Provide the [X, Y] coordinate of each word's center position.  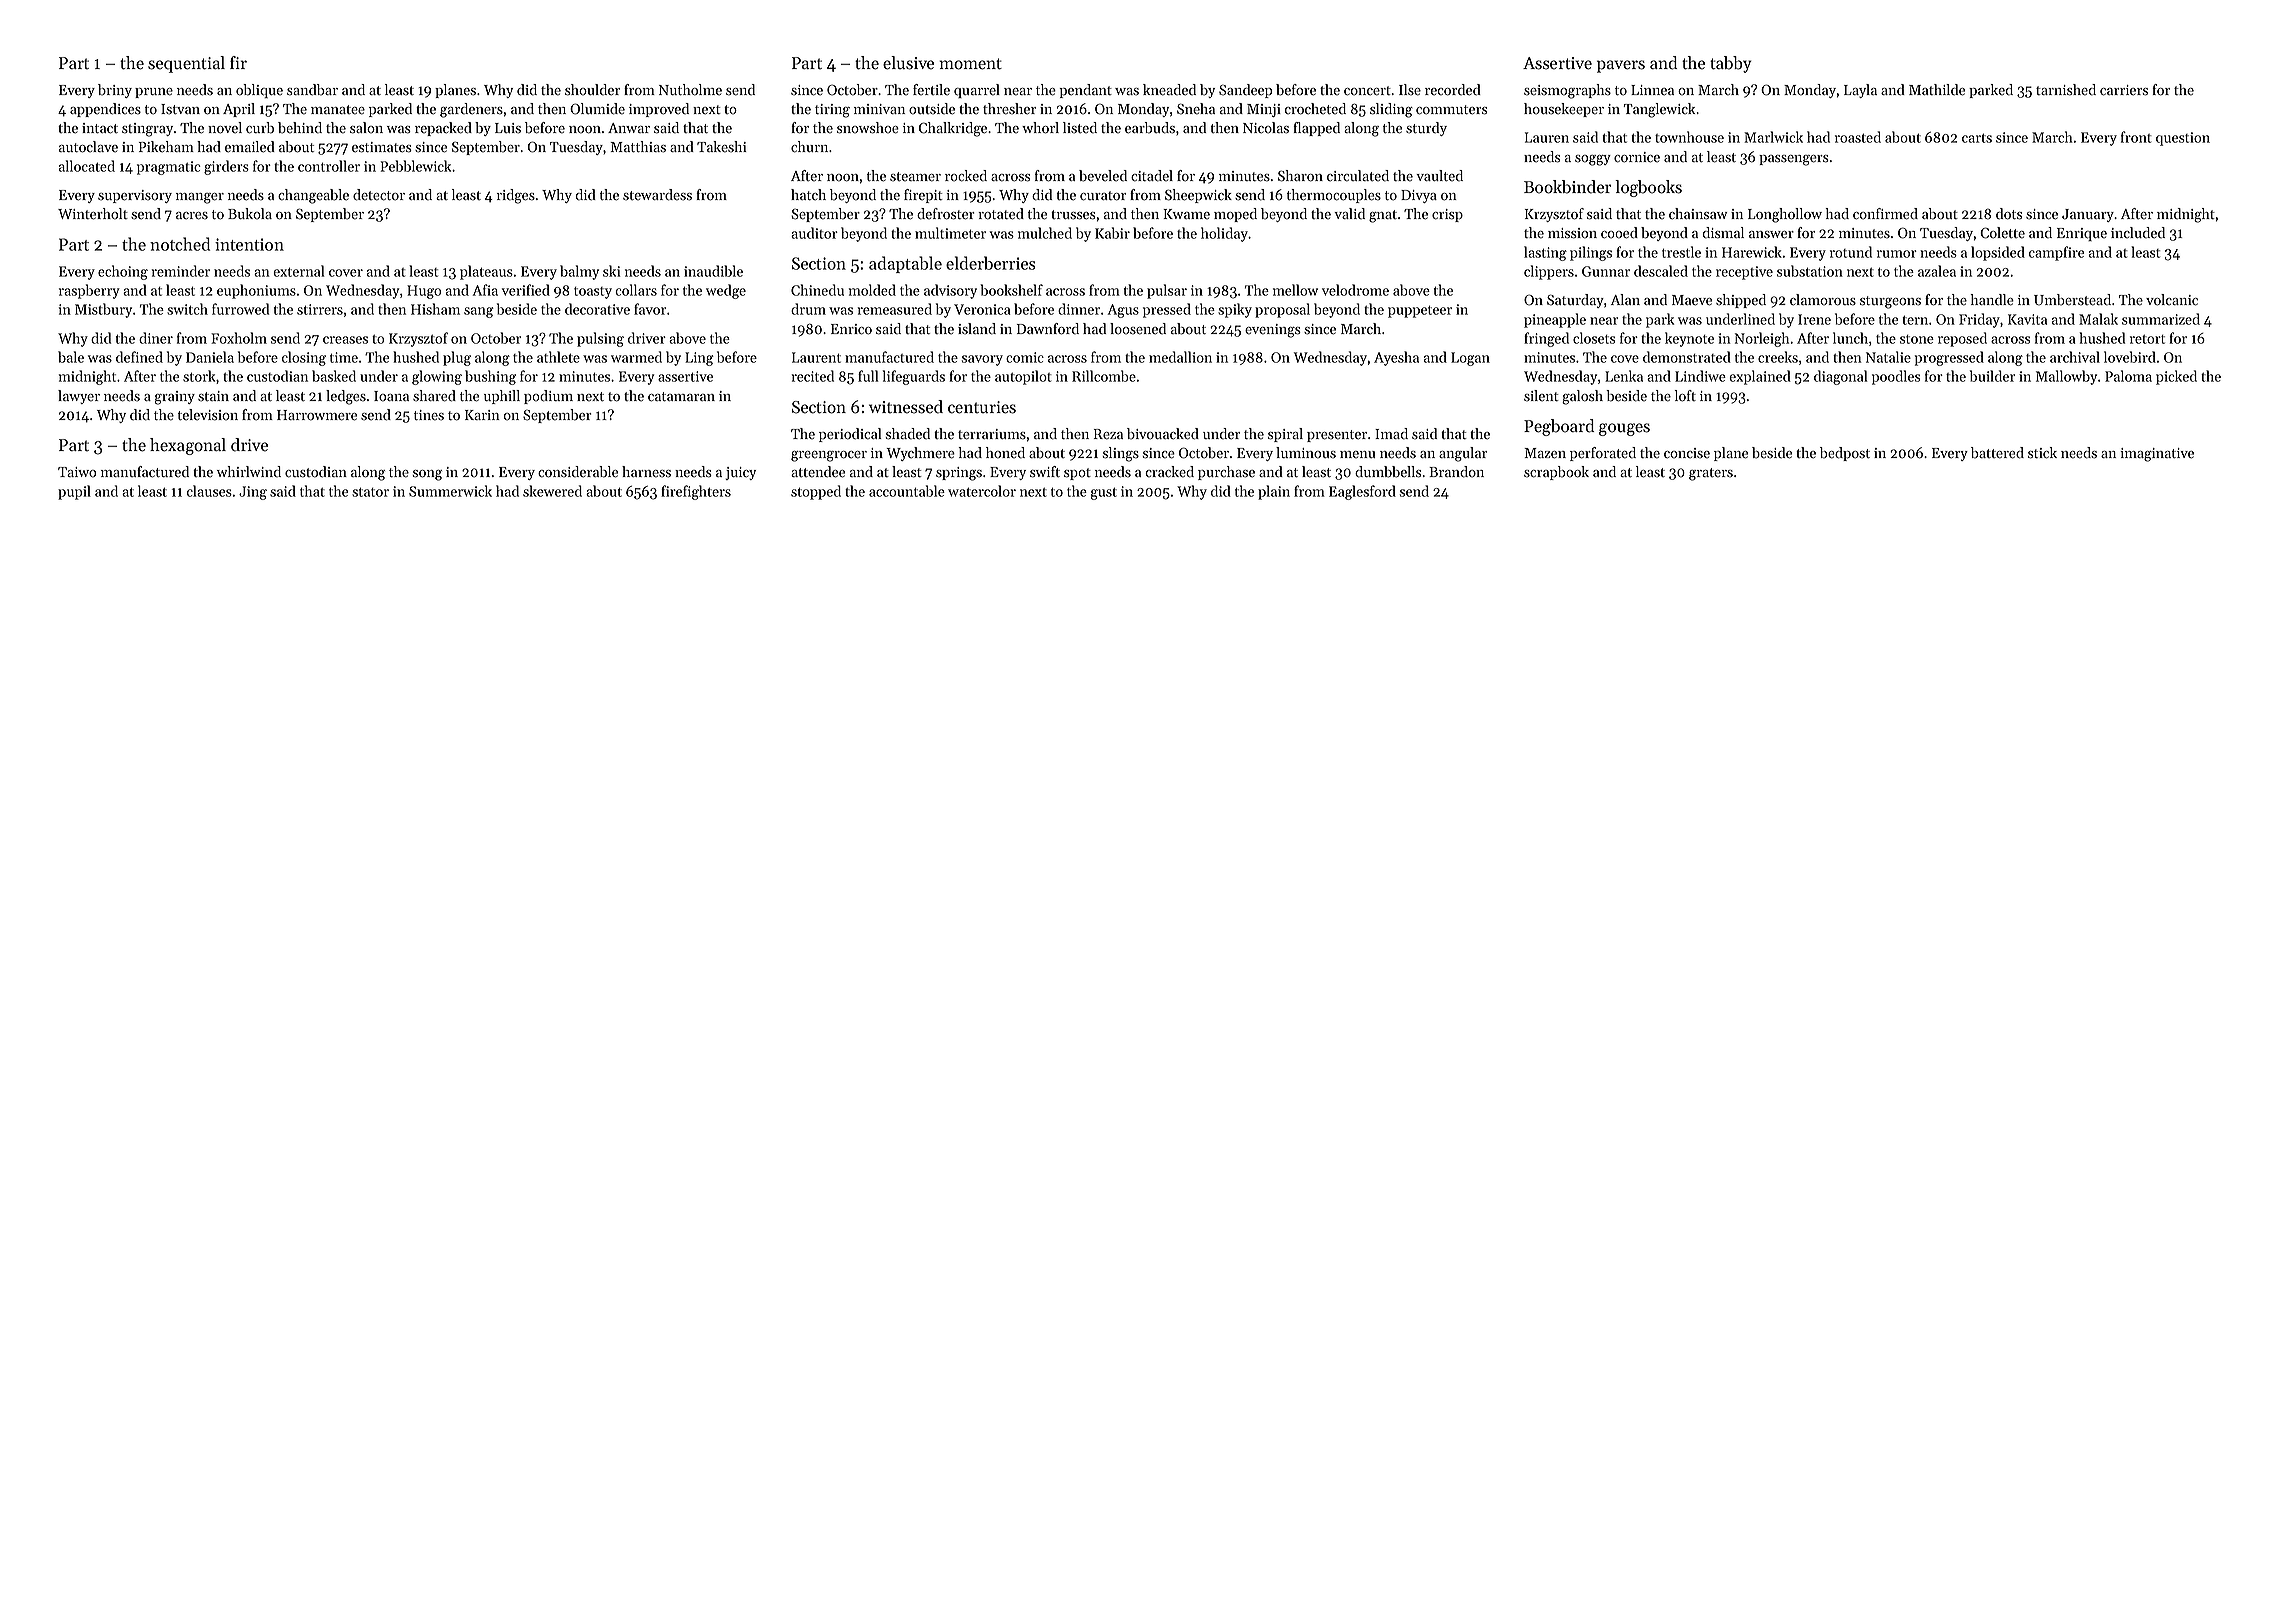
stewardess [657, 195]
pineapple [1555, 320]
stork [199, 376]
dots [2009, 214]
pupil [74, 492]
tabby [1731, 64]
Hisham [435, 309]
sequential [186, 64]
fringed [1546, 339]
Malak [2098, 319]
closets [1594, 338]
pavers [1621, 66]
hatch [808, 195]
